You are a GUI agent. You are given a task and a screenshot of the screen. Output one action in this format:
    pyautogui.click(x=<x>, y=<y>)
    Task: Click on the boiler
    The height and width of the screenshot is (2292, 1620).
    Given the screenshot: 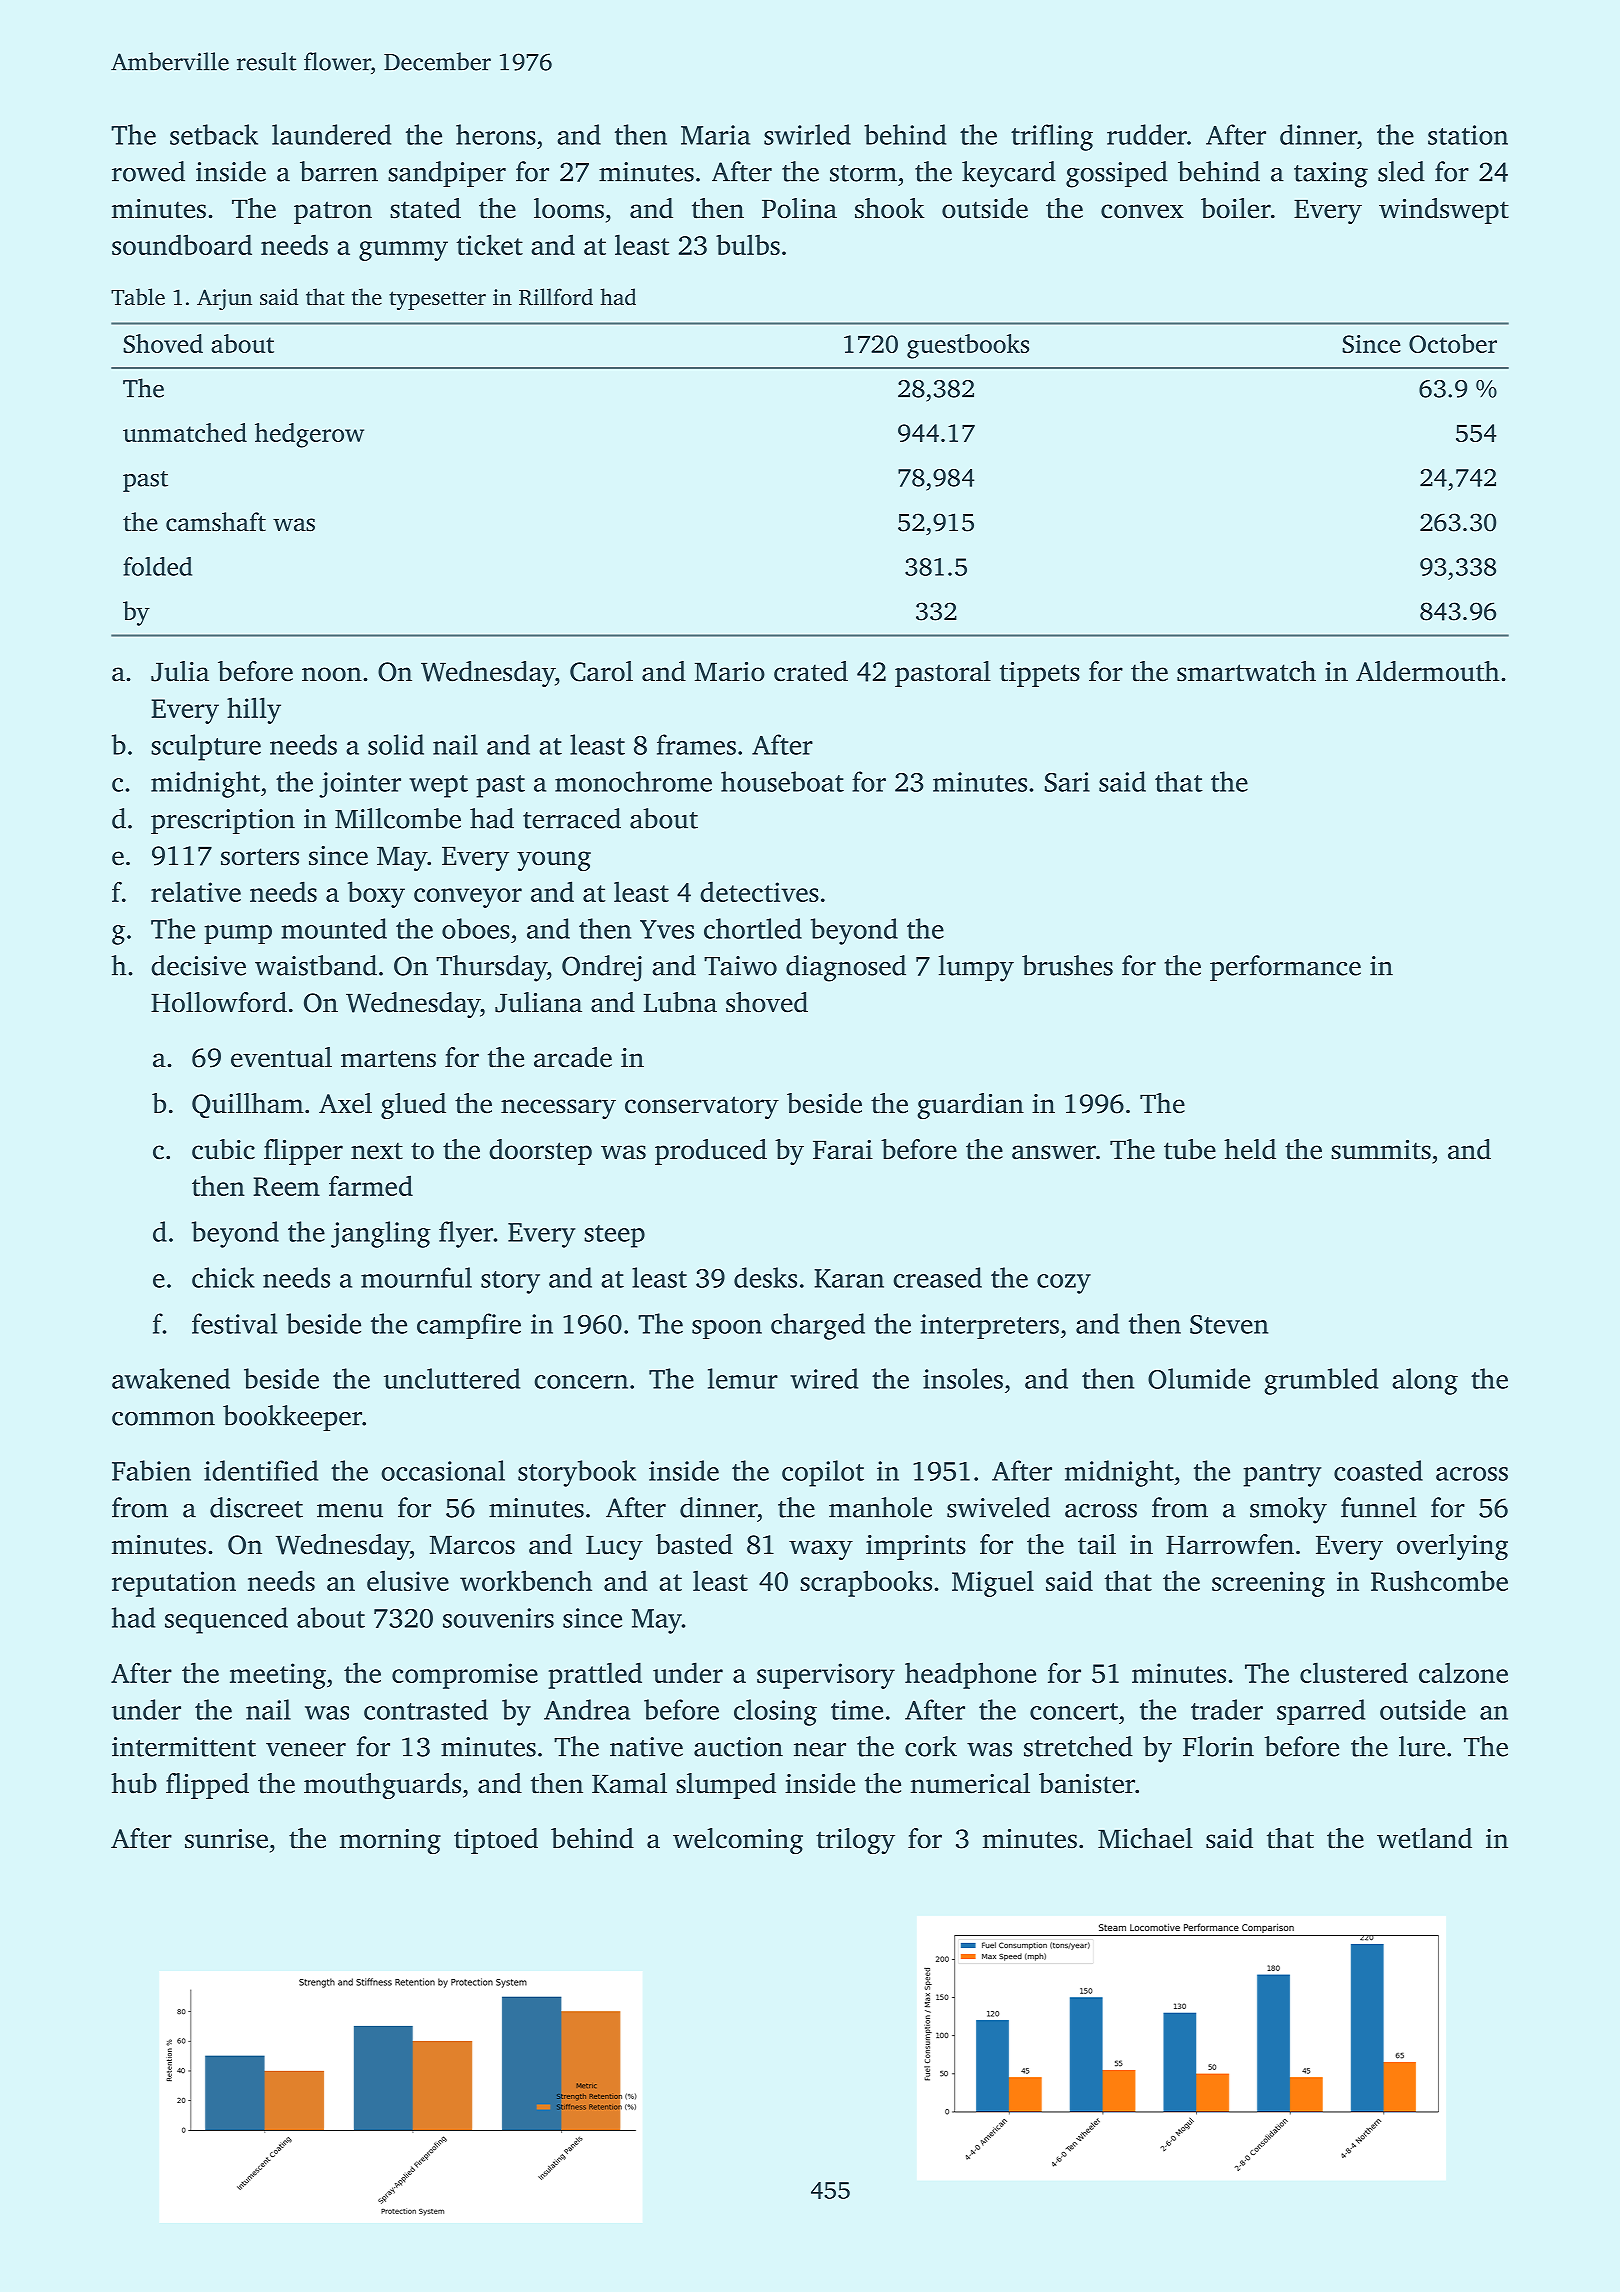 What is the action you would take?
    pyautogui.click(x=1236, y=208)
